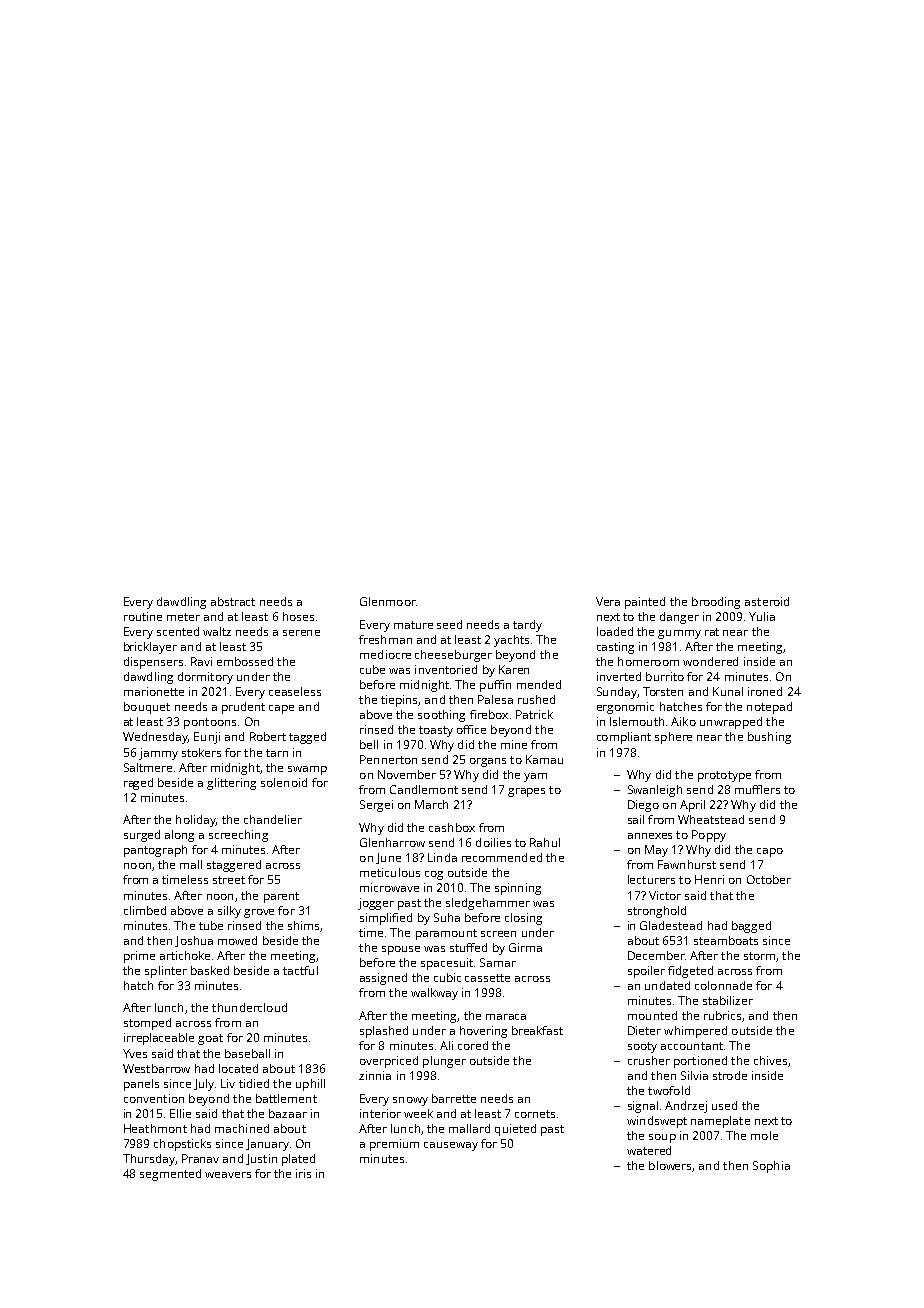  I want to click on machined, so click(242, 1128).
